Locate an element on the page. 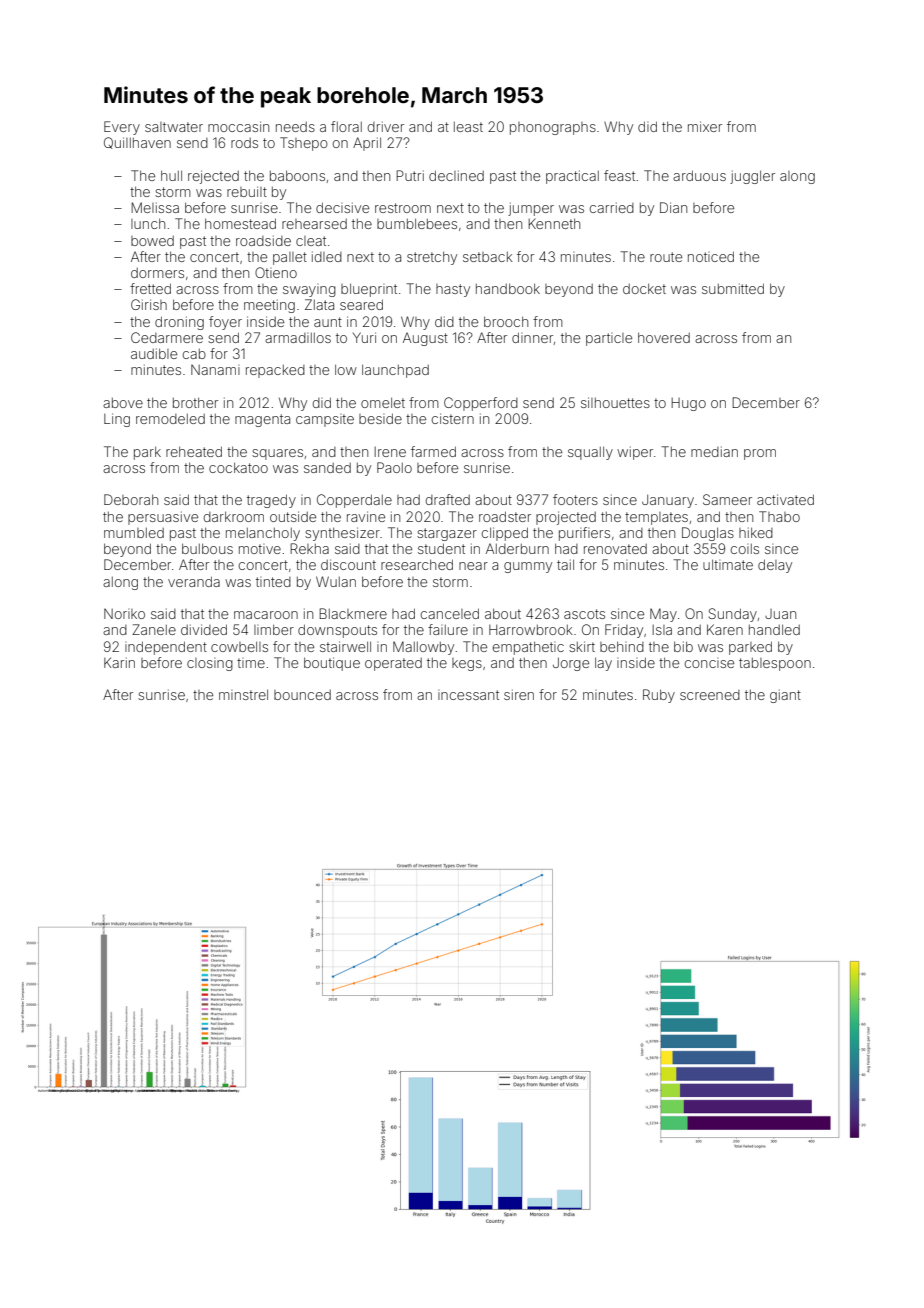 The image size is (924, 1308). Karin is located at coordinates (119, 662).
